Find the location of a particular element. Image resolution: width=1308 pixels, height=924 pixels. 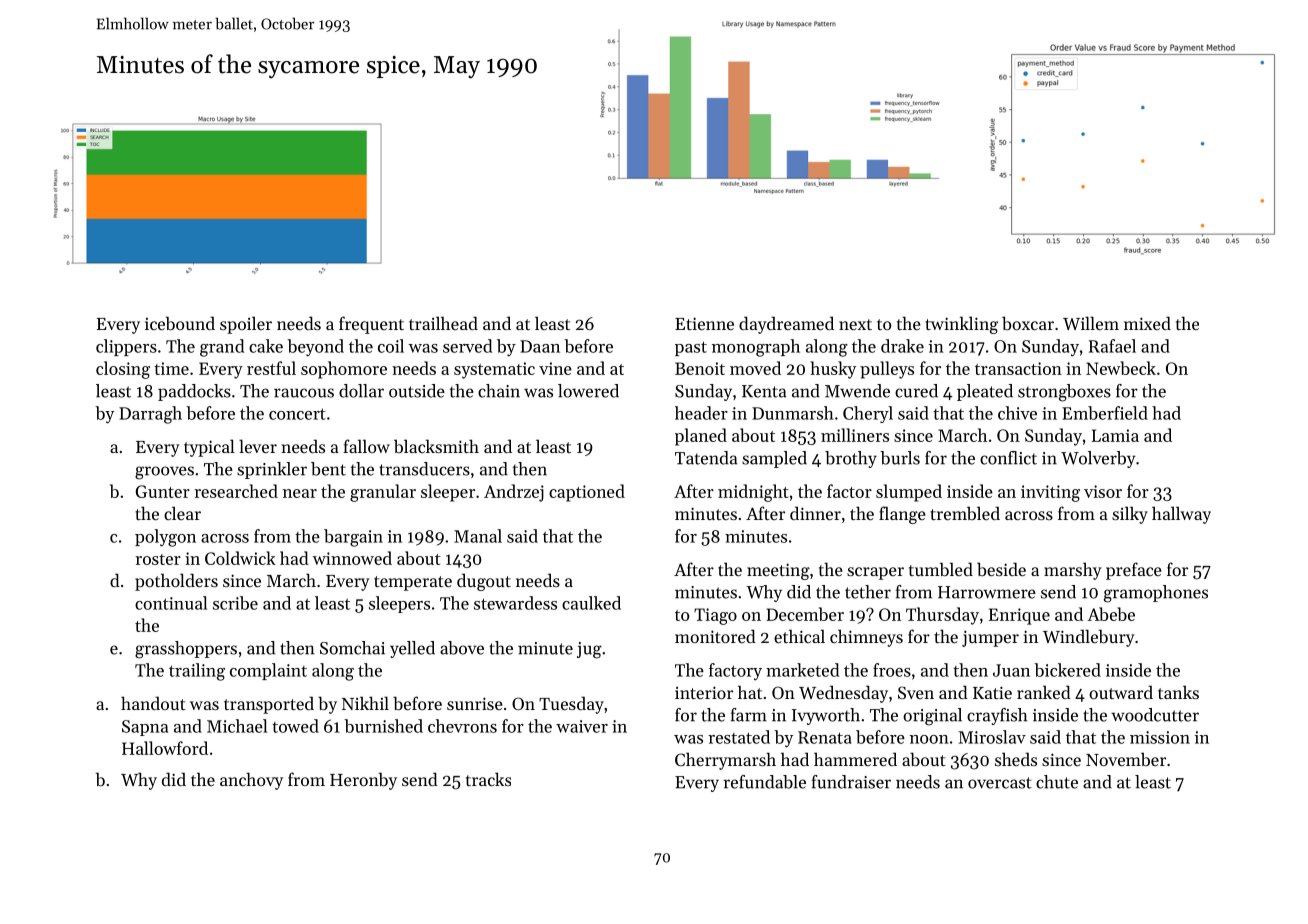

captioned is located at coordinates (587, 493).
